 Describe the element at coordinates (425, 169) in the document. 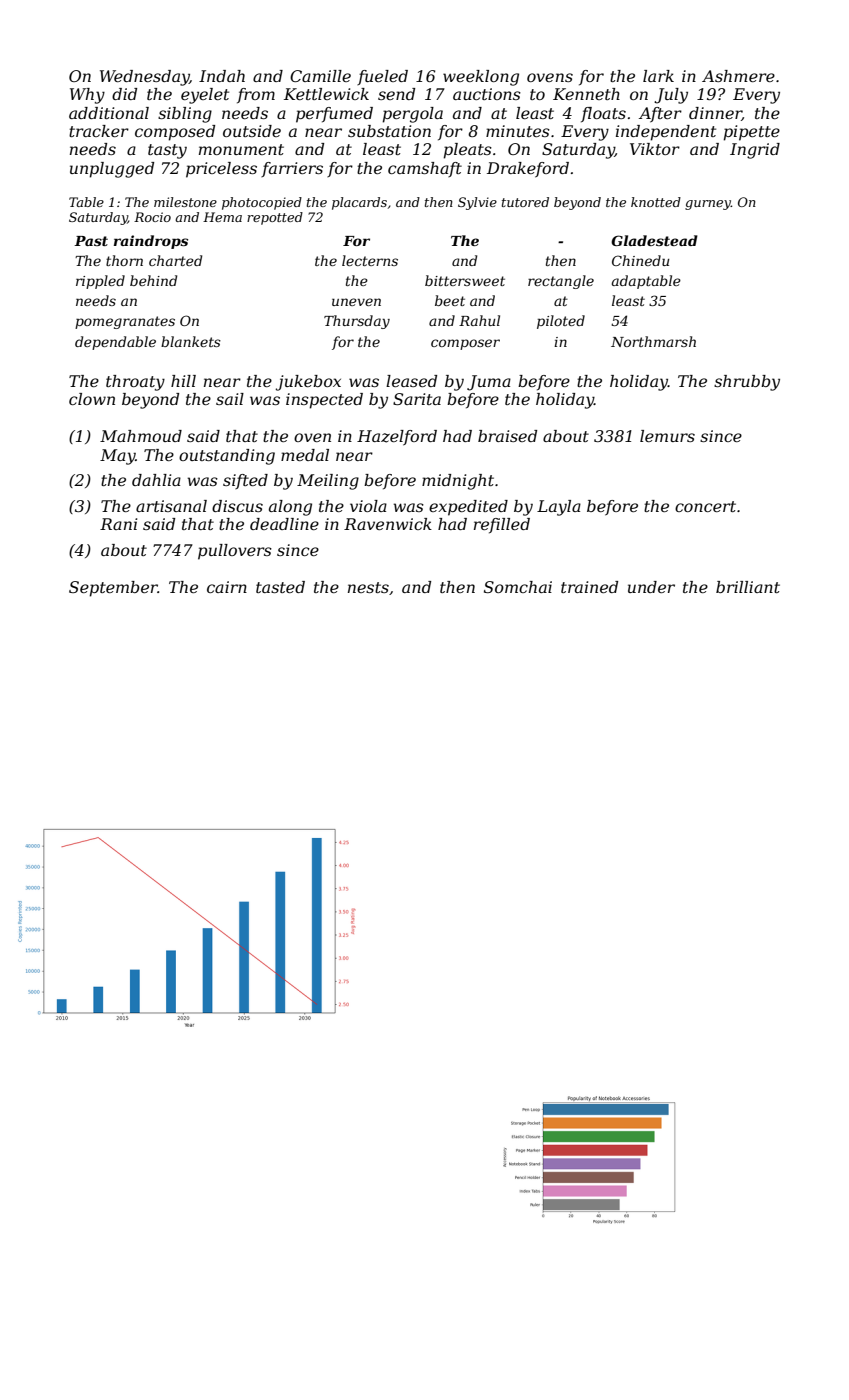

I see `camshaft` at that location.
